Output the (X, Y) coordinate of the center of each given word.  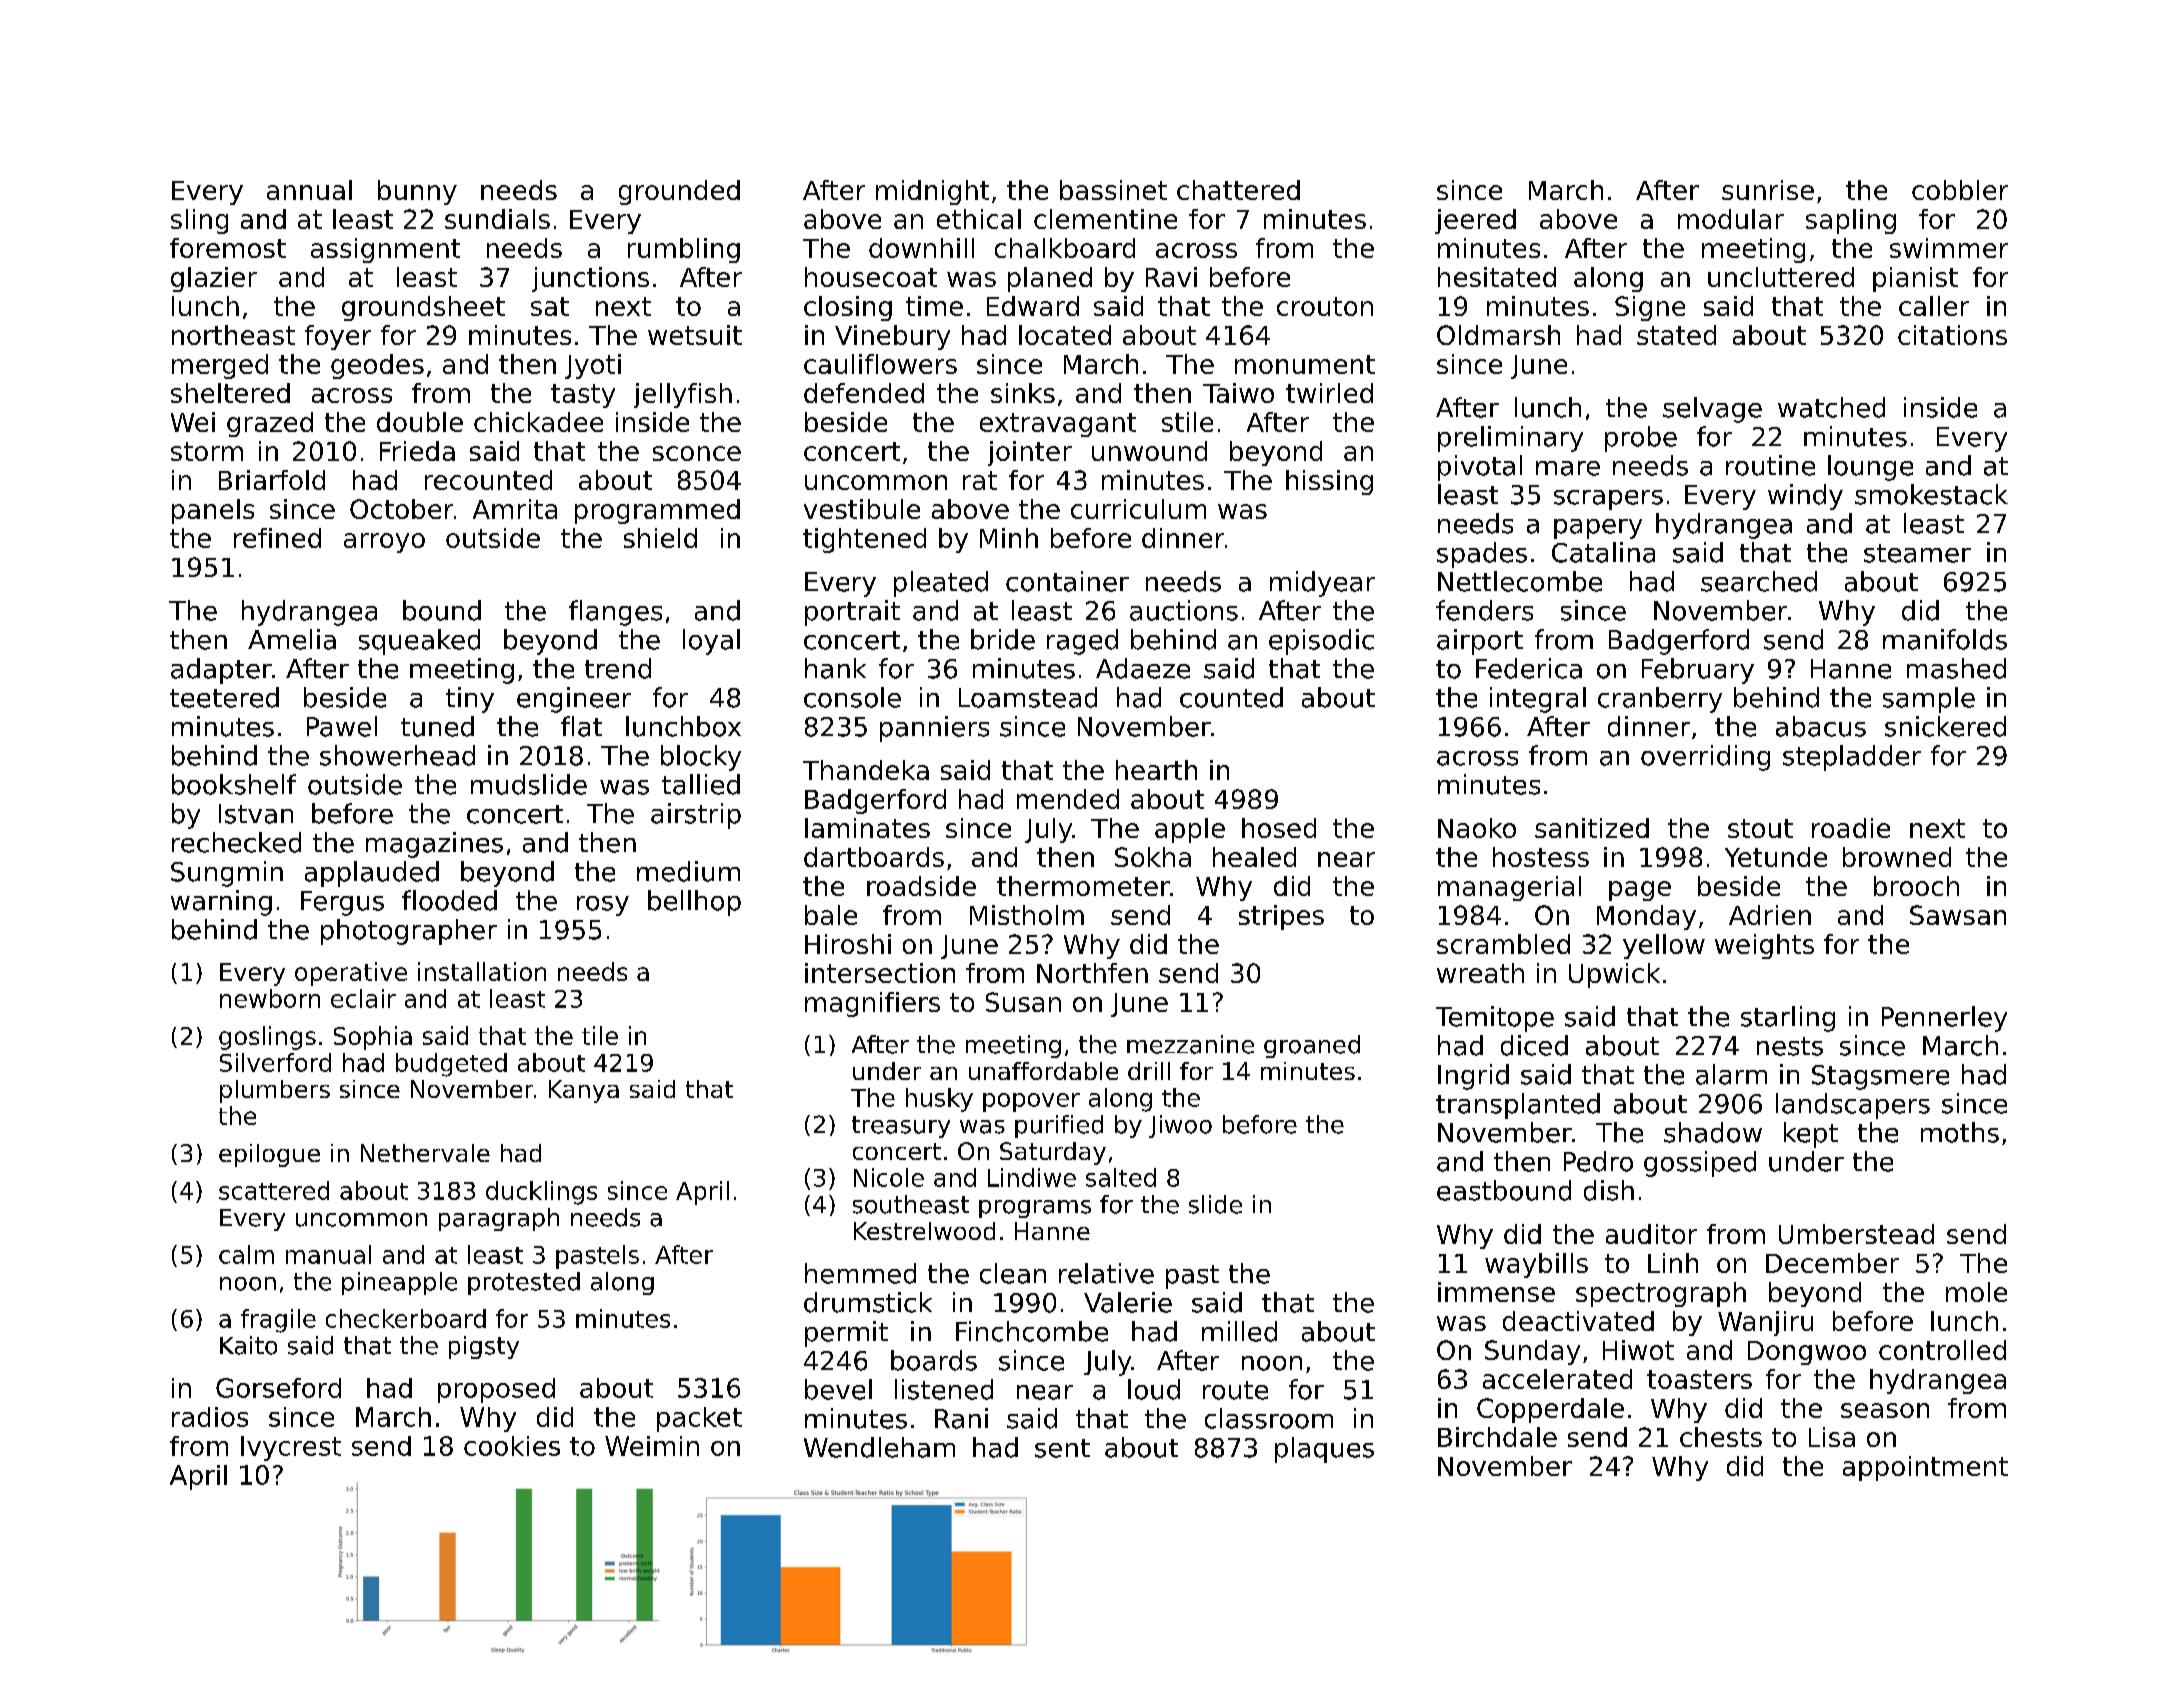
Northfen (1092, 973)
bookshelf (234, 784)
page (1640, 891)
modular (1731, 219)
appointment (1925, 1468)
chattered (1238, 190)
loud (1154, 1389)
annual (309, 190)
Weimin (652, 1446)
